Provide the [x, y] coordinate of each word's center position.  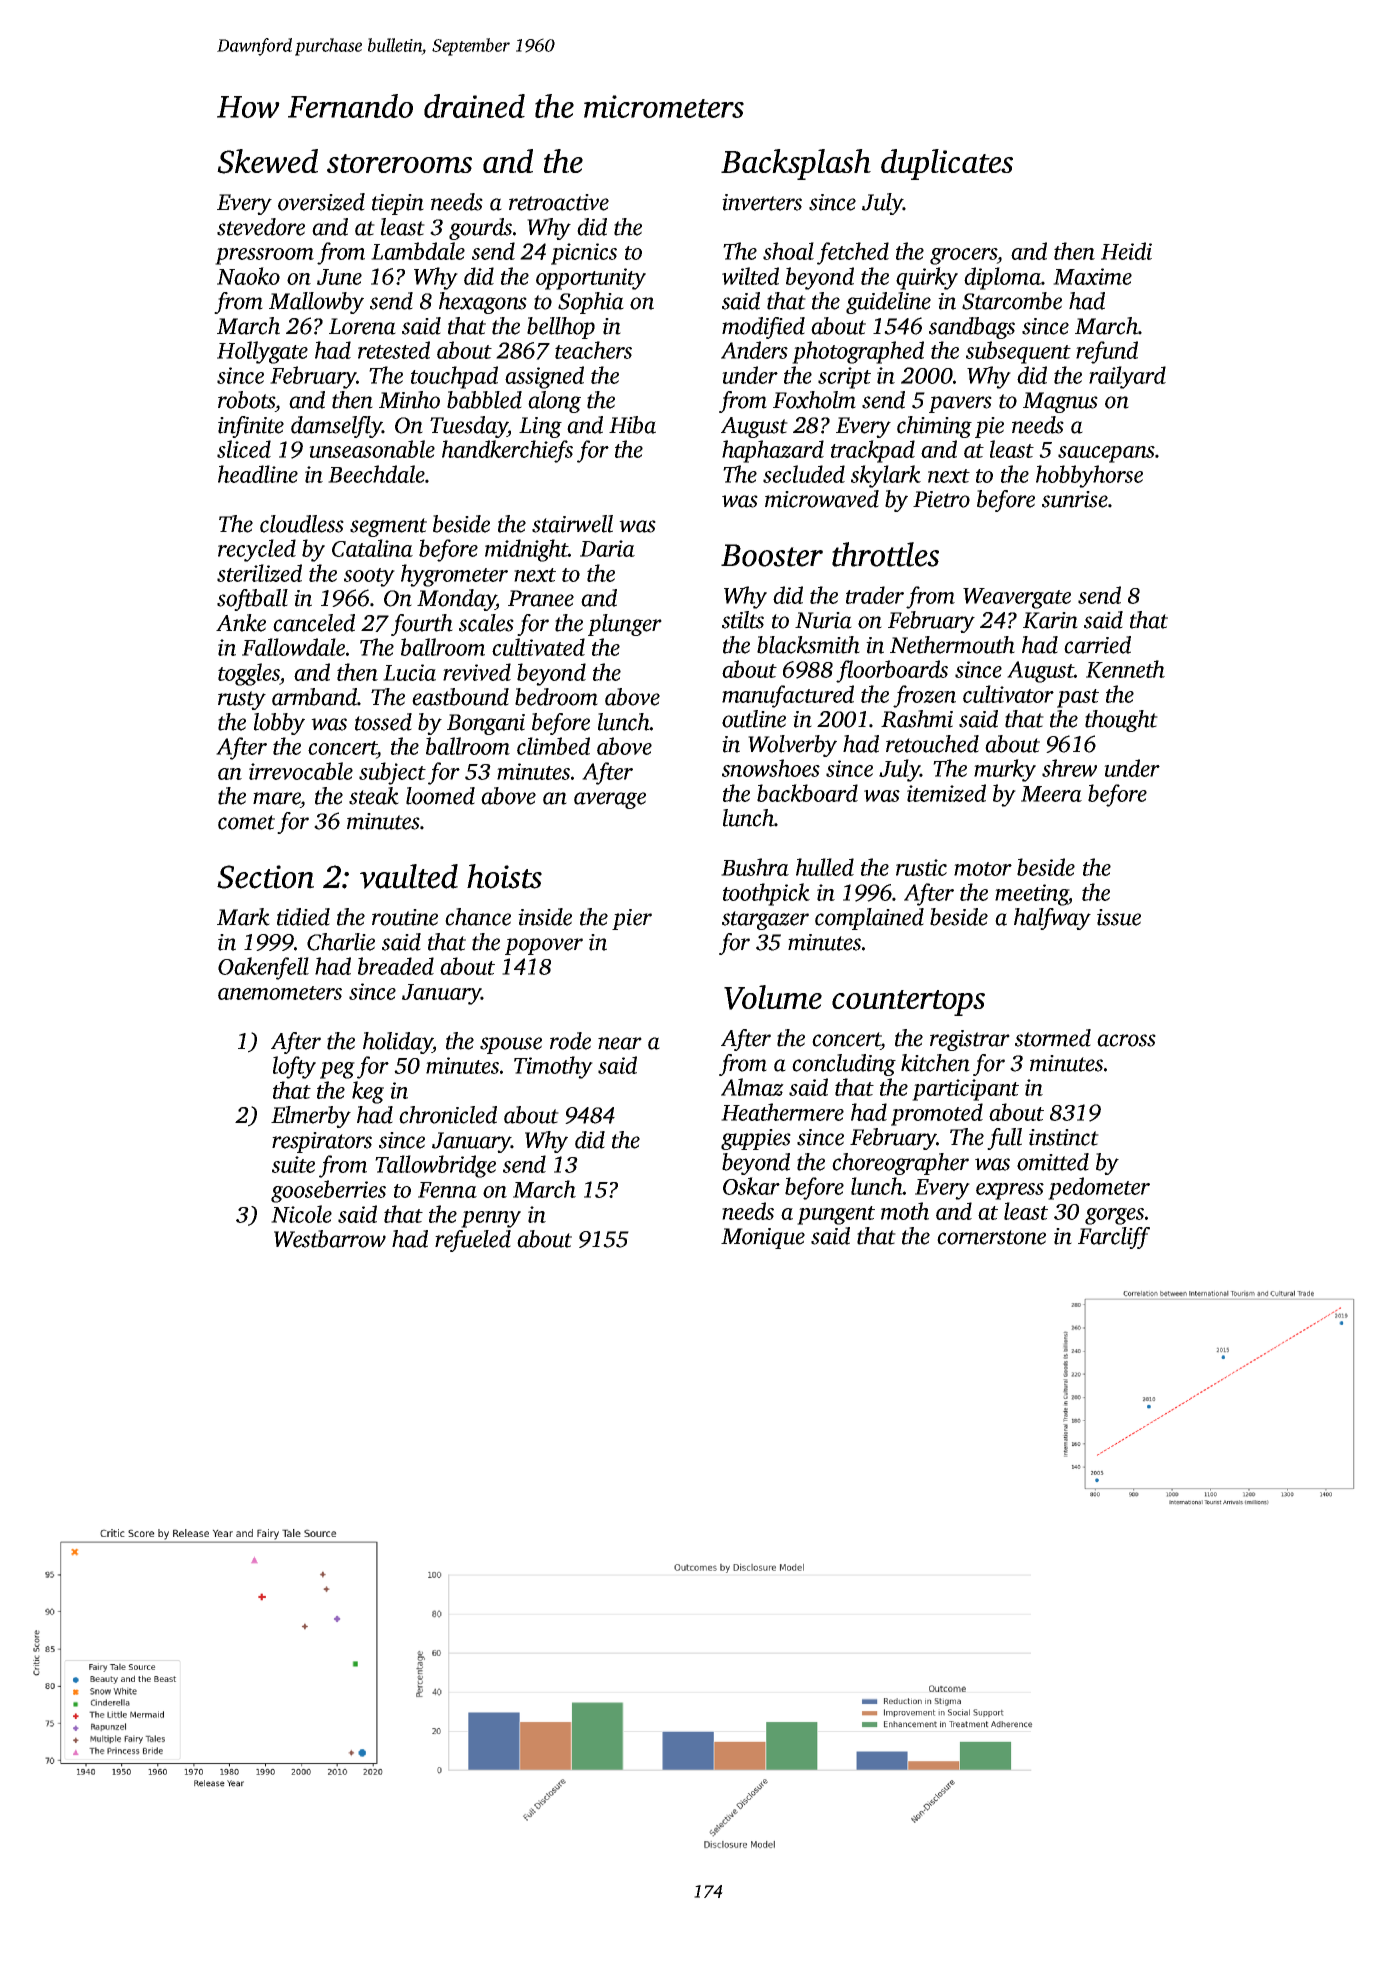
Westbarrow [330, 1239]
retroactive [559, 202]
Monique [763, 1238]
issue [1119, 917]
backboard [807, 793]
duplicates [947, 164]
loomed [440, 796]
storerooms [399, 163]
